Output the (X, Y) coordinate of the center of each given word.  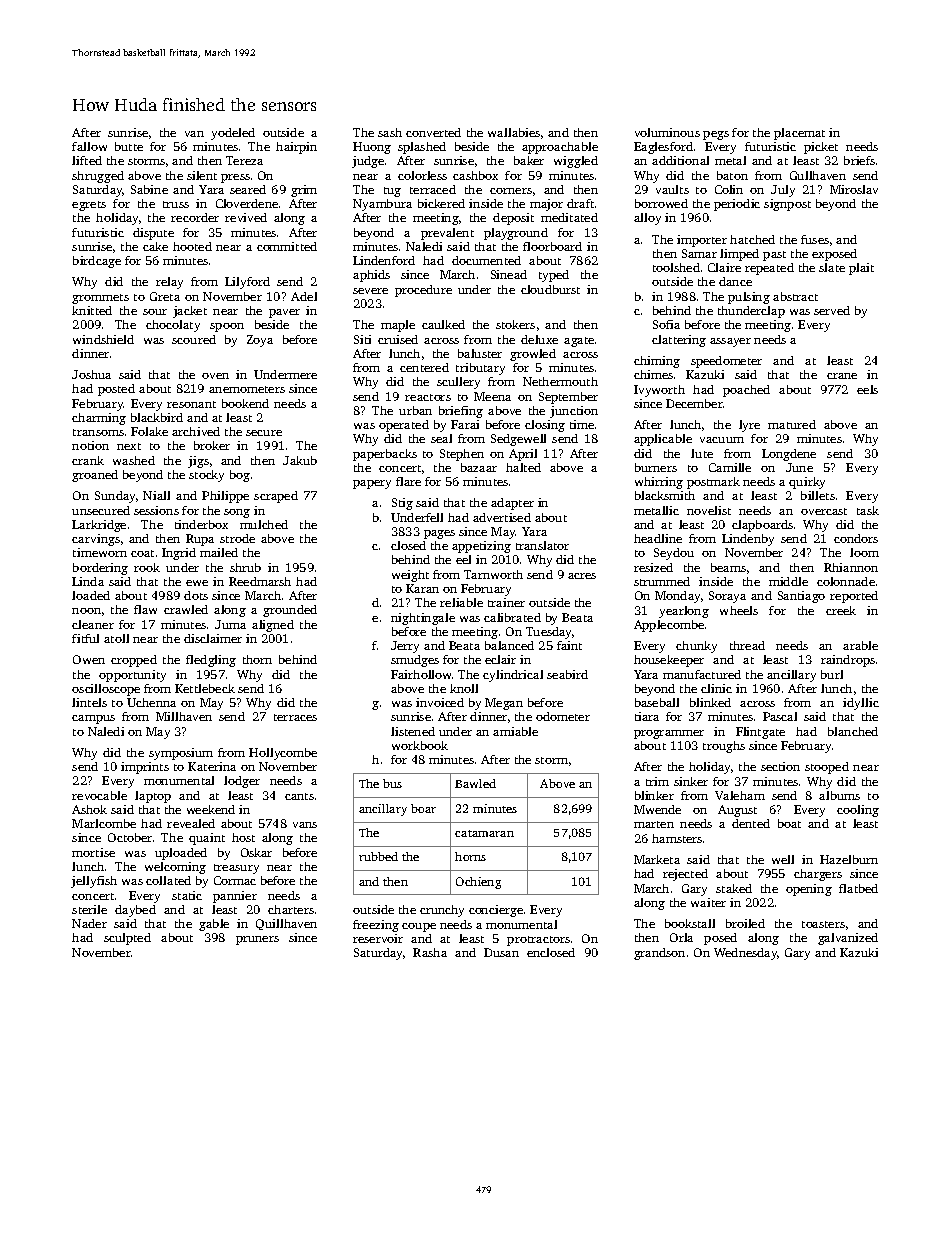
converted (433, 132)
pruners (257, 940)
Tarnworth (493, 574)
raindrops (848, 661)
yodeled (233, 134)
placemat (799, 134)
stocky (206, 476)
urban (415, 410)
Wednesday (746, 954)
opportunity (132, 676)
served (832, 310)
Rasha (430, 952)
